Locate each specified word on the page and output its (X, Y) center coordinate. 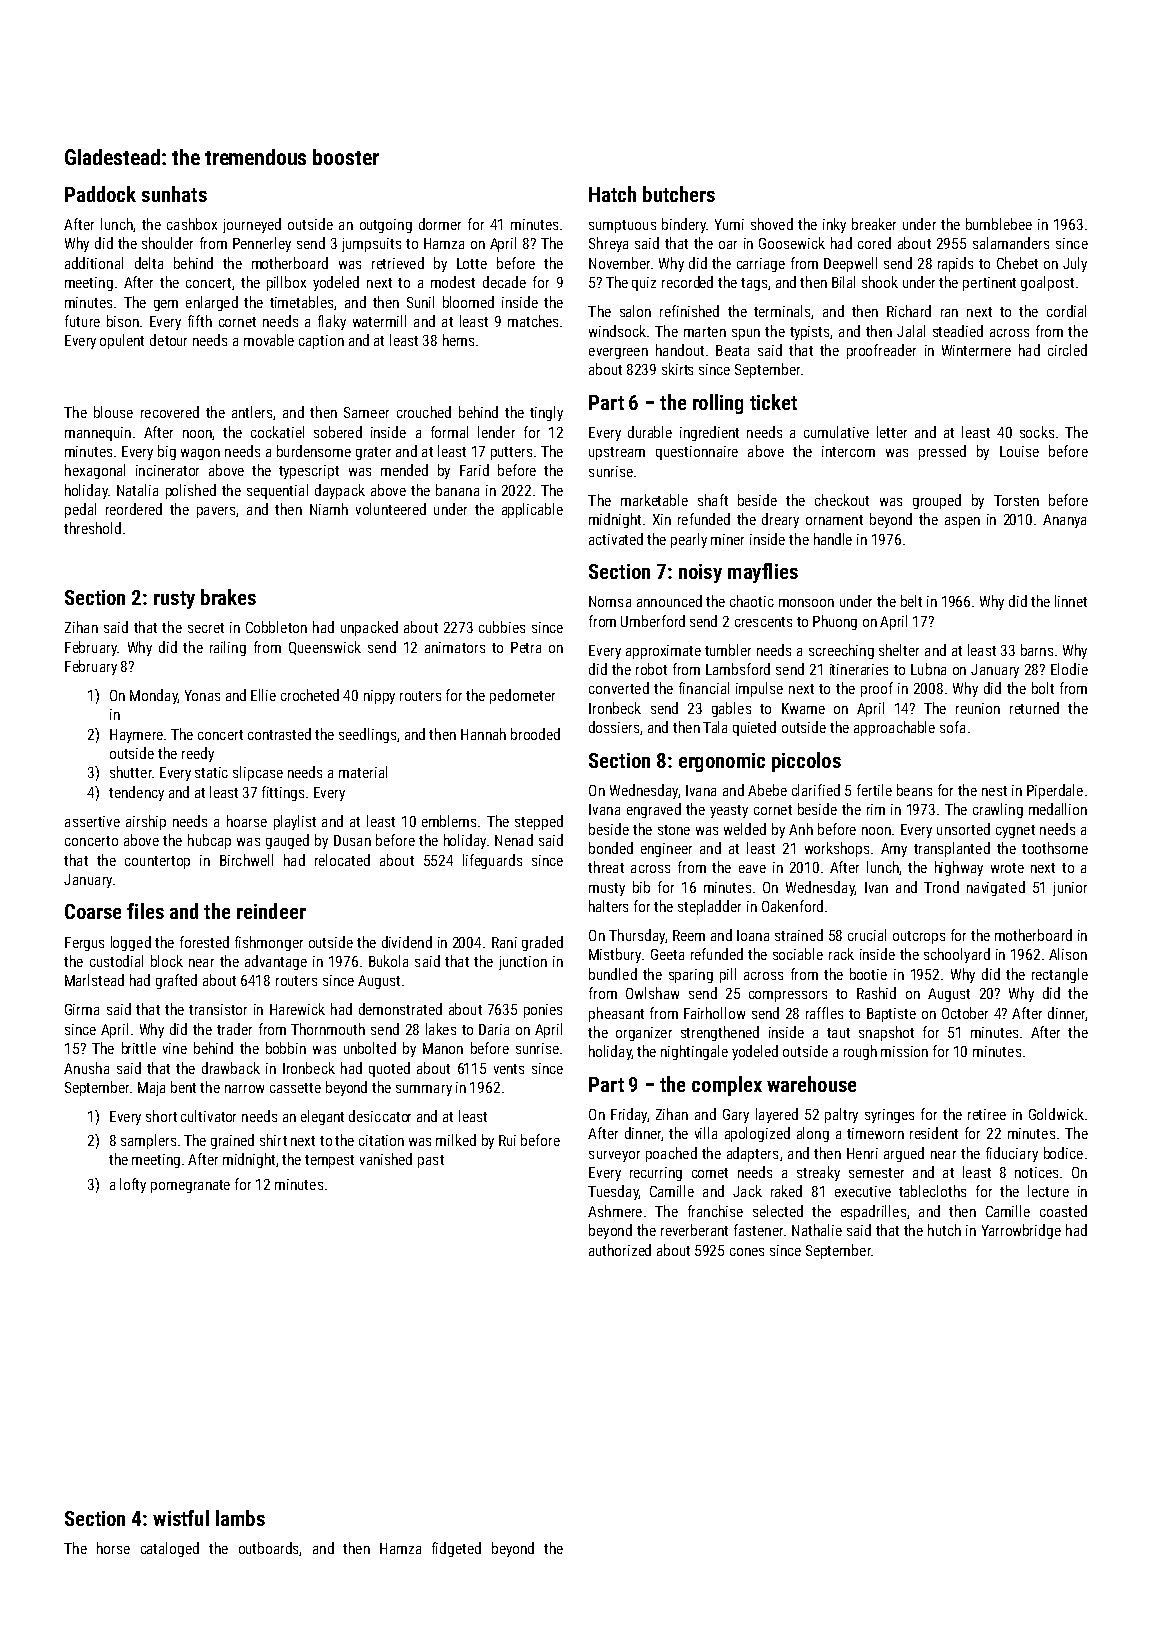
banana (457, 490)
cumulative (836, 432)
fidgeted (456, 1549)
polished (191, 491)
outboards (268, 1548)
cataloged (170, 1549)
